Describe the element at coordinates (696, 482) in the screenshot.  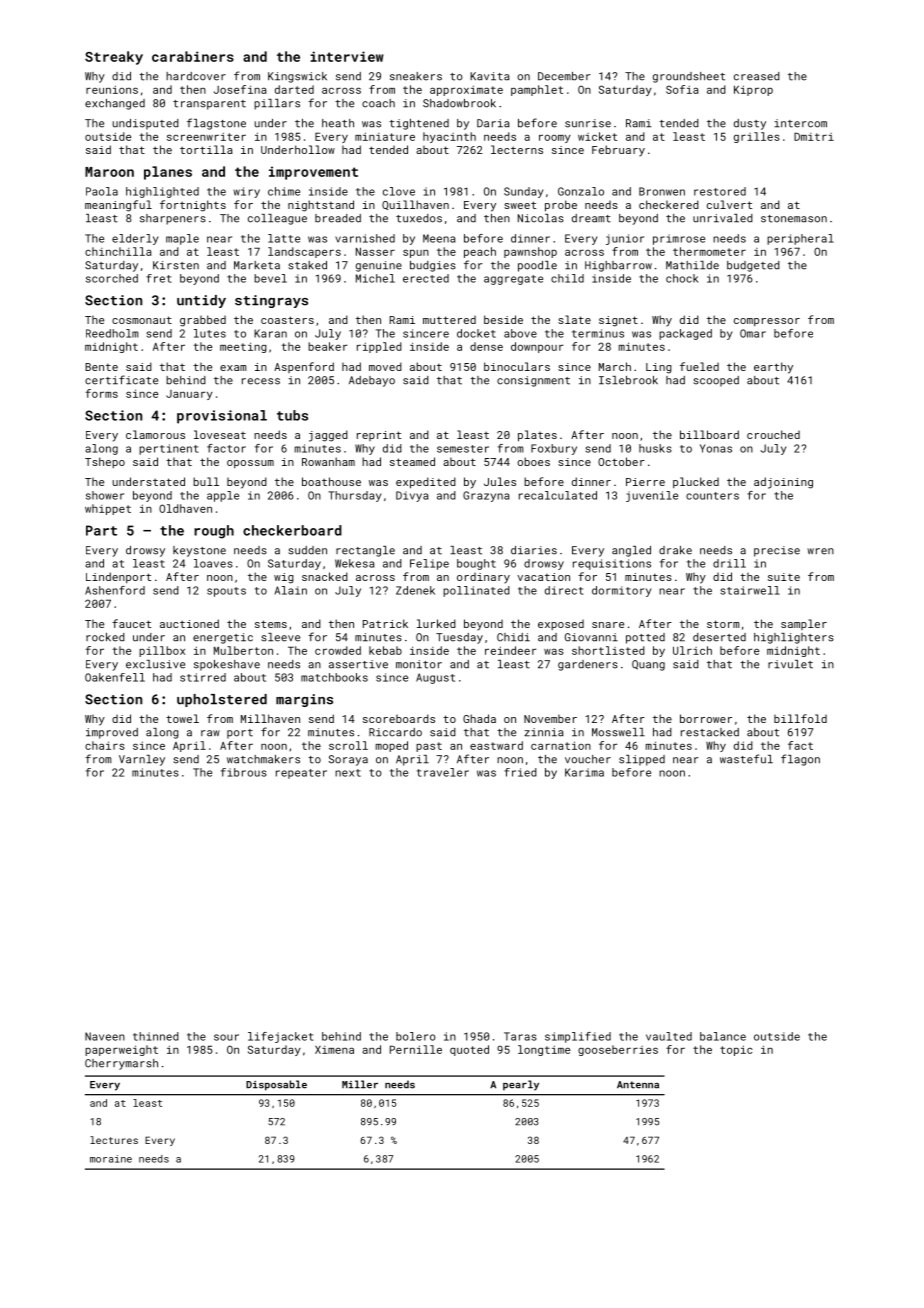
I see `plucked` at that location.
